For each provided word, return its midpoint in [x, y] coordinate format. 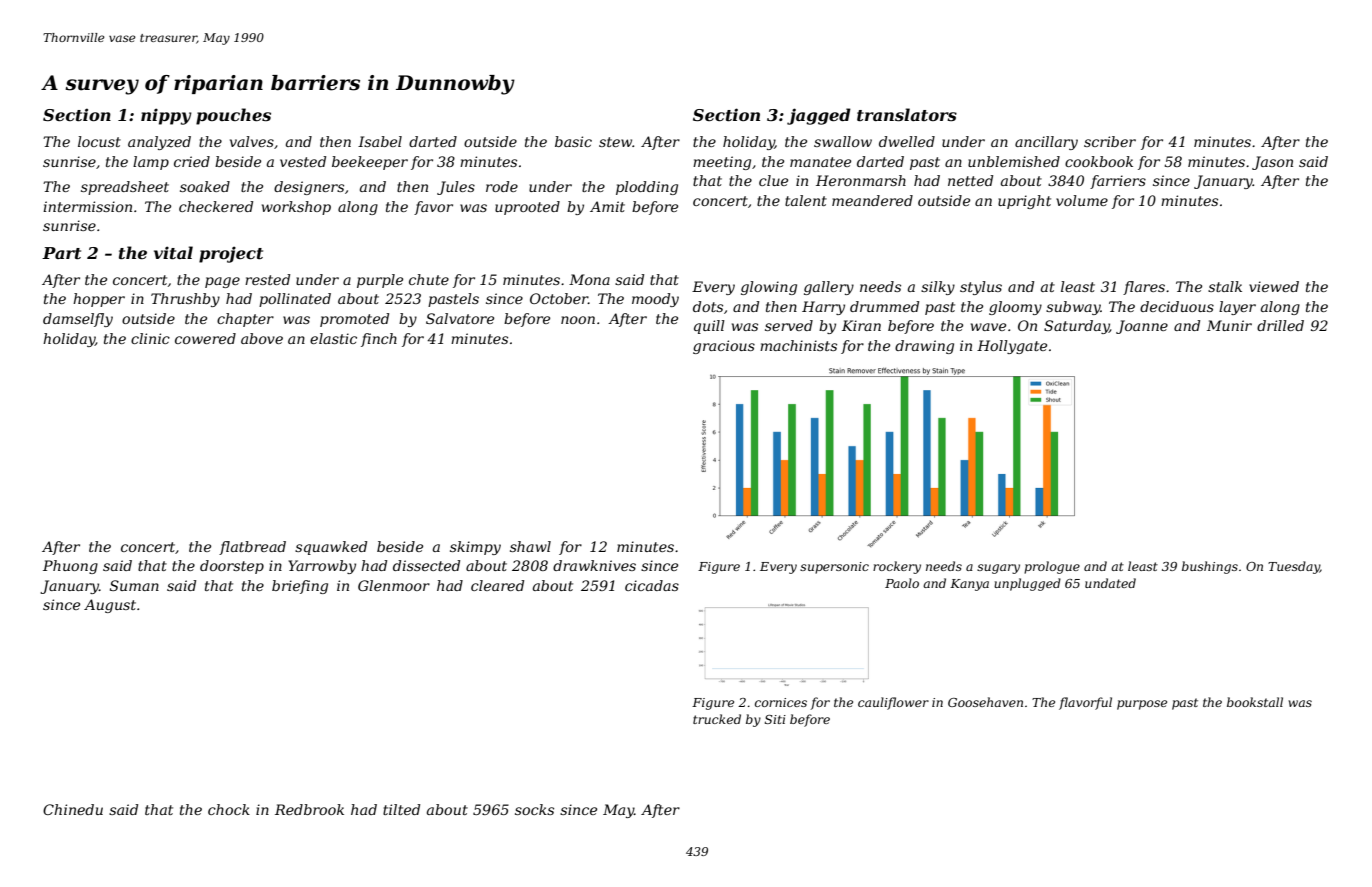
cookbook [1099, 161]
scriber [1110, 141]
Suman [134, 585]
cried [192, 161]
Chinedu [73, 809]
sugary [998, 569]
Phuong [70, 567]
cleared [497, 585]
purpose [1142, 705]
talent [806, 200]
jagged [819, 116]
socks [534, 809]
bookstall [1255, 702]
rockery [897, 567]
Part [61, 253]
